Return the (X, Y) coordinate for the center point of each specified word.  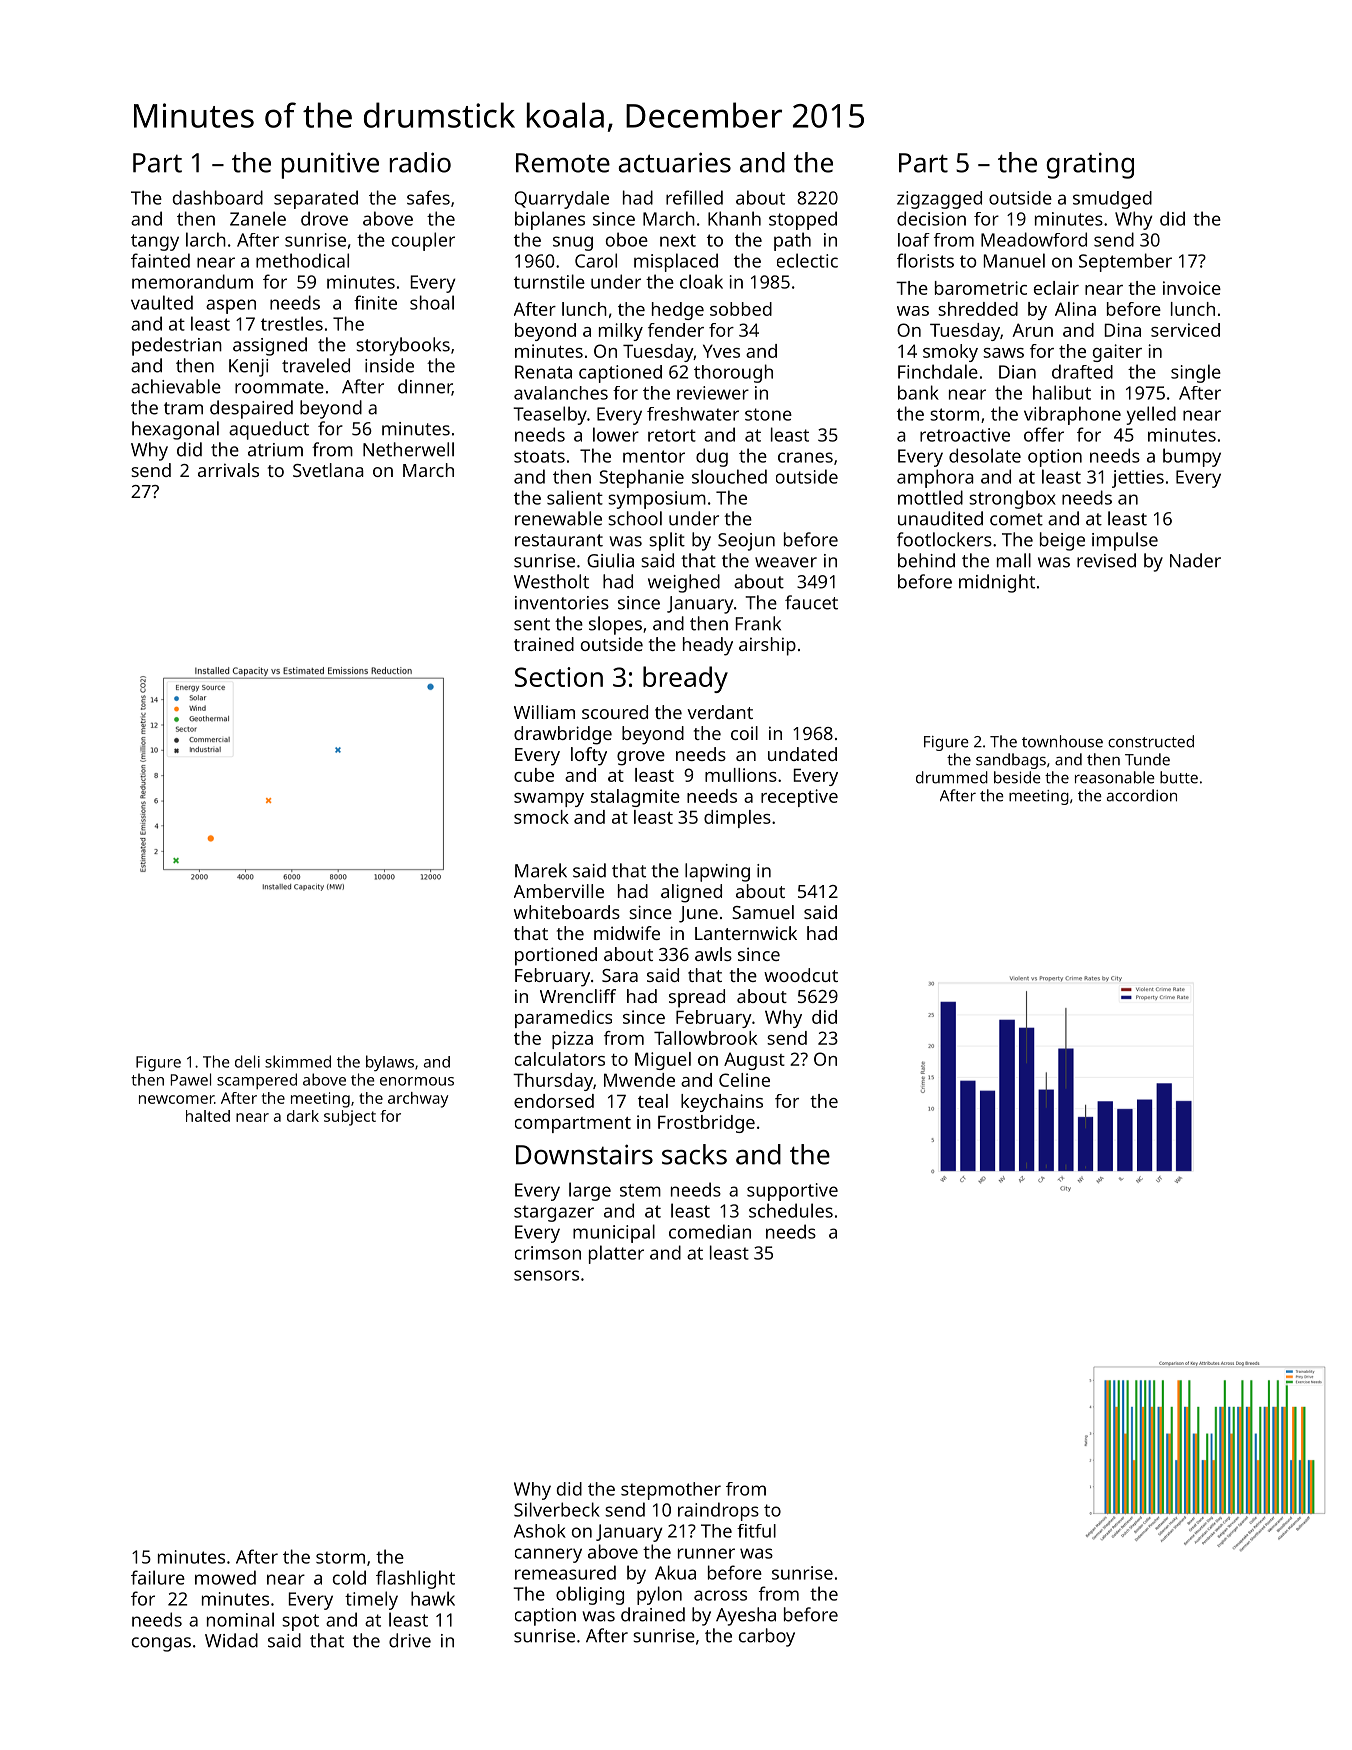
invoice (1192, 288)
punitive (330, 165)
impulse (1125, 541)
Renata (543, 372)
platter (616, 1254)
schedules (791, 1210)
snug (573, 243)
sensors (546, 1275)
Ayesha (746, 1616)
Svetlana (328, 470)
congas (161, 1644)
